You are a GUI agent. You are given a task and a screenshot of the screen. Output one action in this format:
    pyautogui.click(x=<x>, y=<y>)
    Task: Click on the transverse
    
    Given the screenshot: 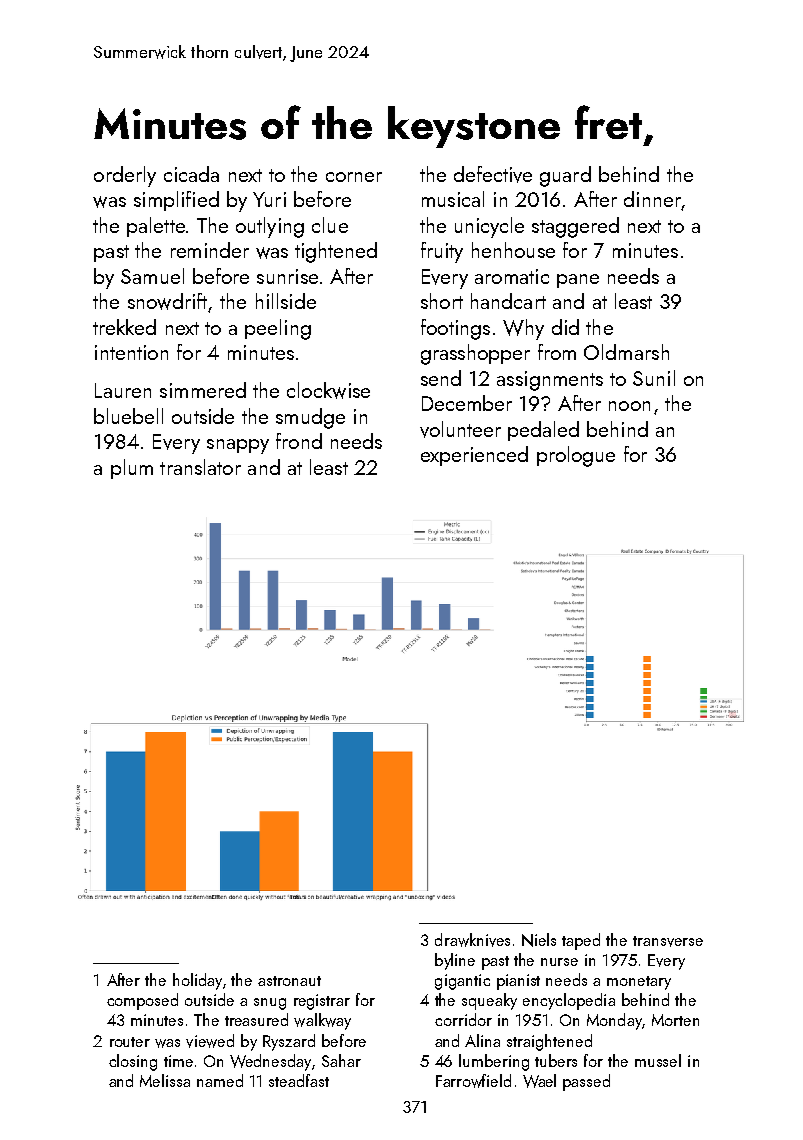 What is the action you would take?
    pyautogui.click(x=668, y=941)
